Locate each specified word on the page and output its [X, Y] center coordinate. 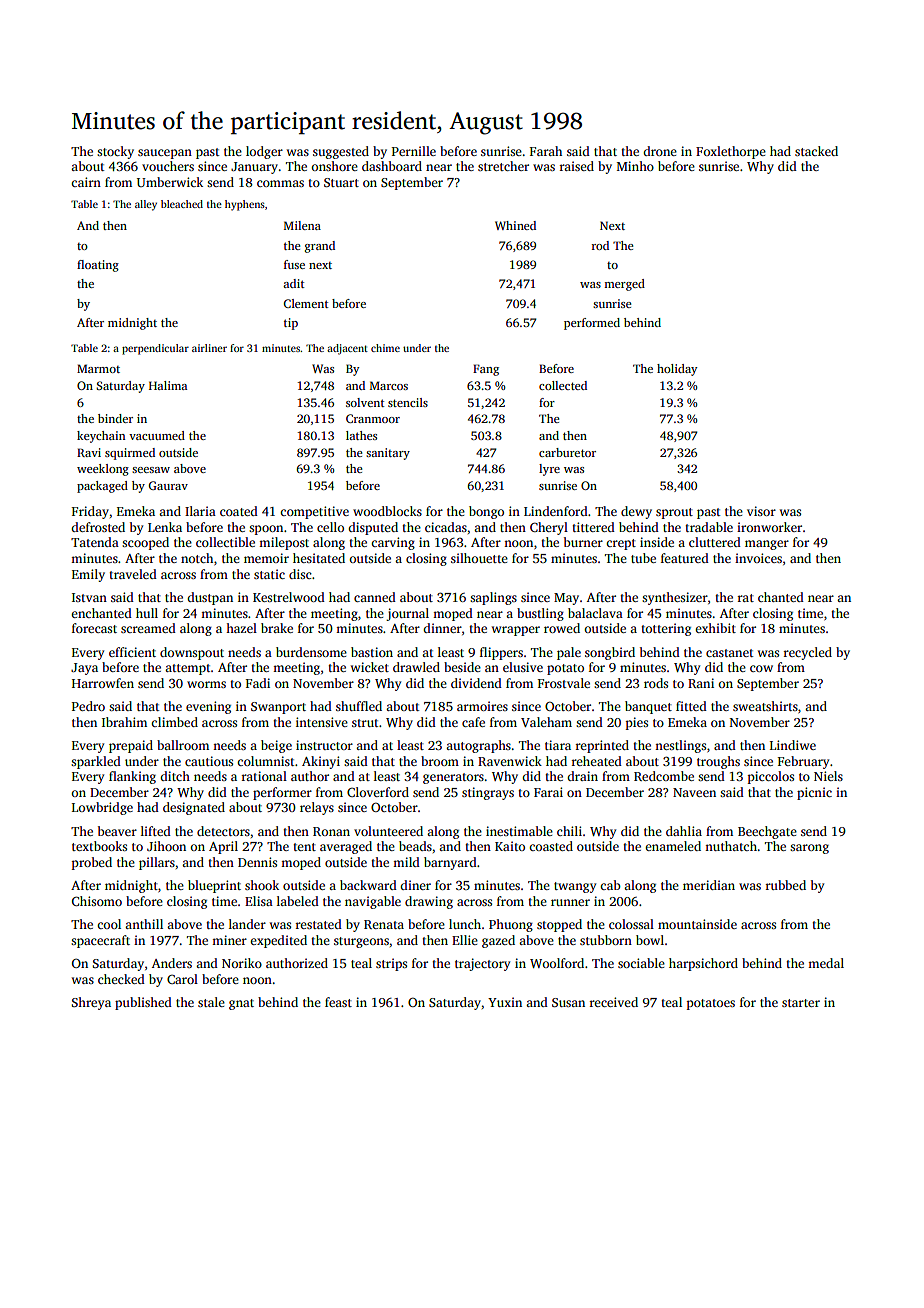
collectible [225, 542]
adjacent [347, 349]
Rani [701, 683]
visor [761, 511]
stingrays [488, 793]
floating [98, 266]
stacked [816, 151]
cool [109, 924]
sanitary [388, 454]
